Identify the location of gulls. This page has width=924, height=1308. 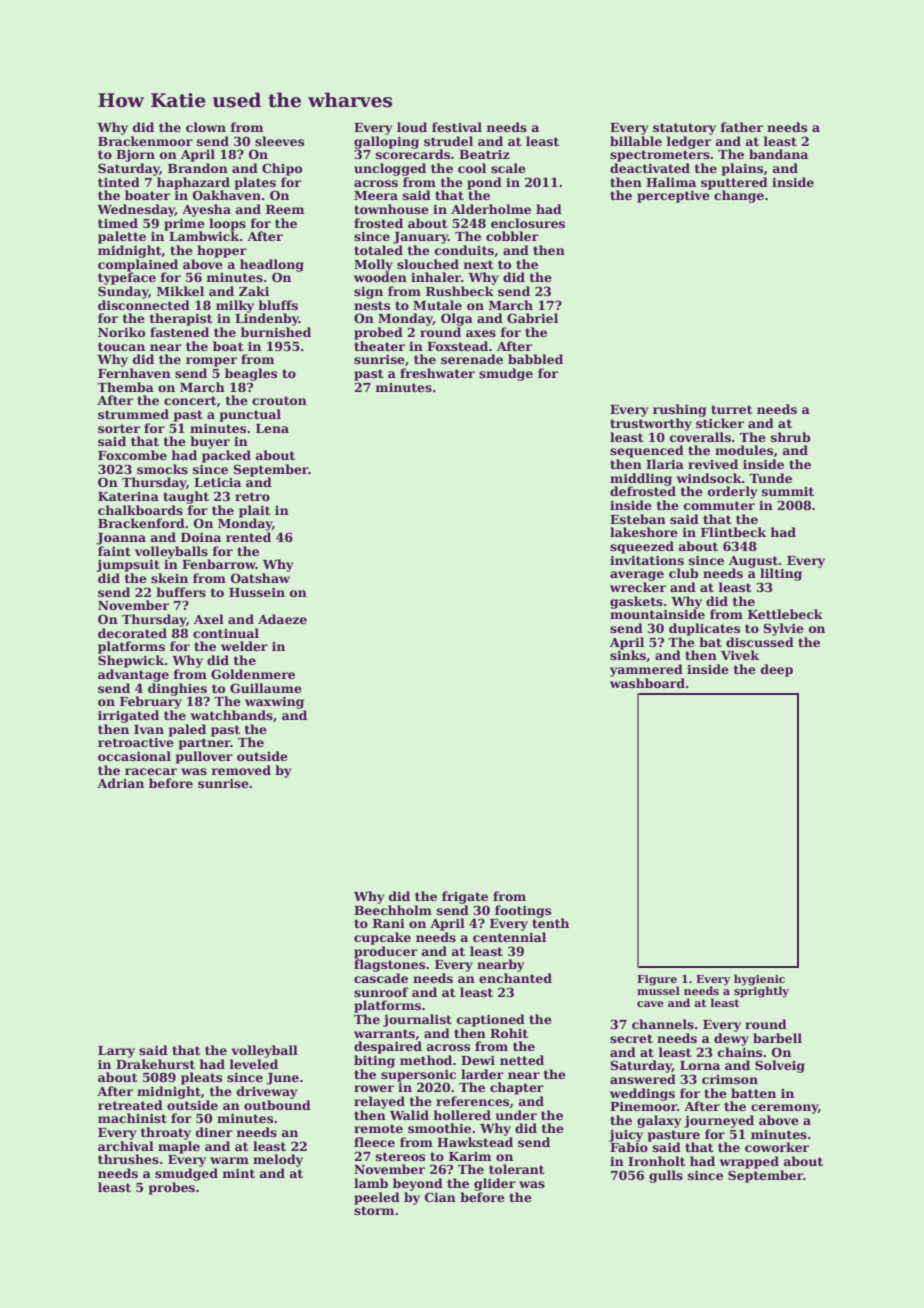
(666, 1176).
